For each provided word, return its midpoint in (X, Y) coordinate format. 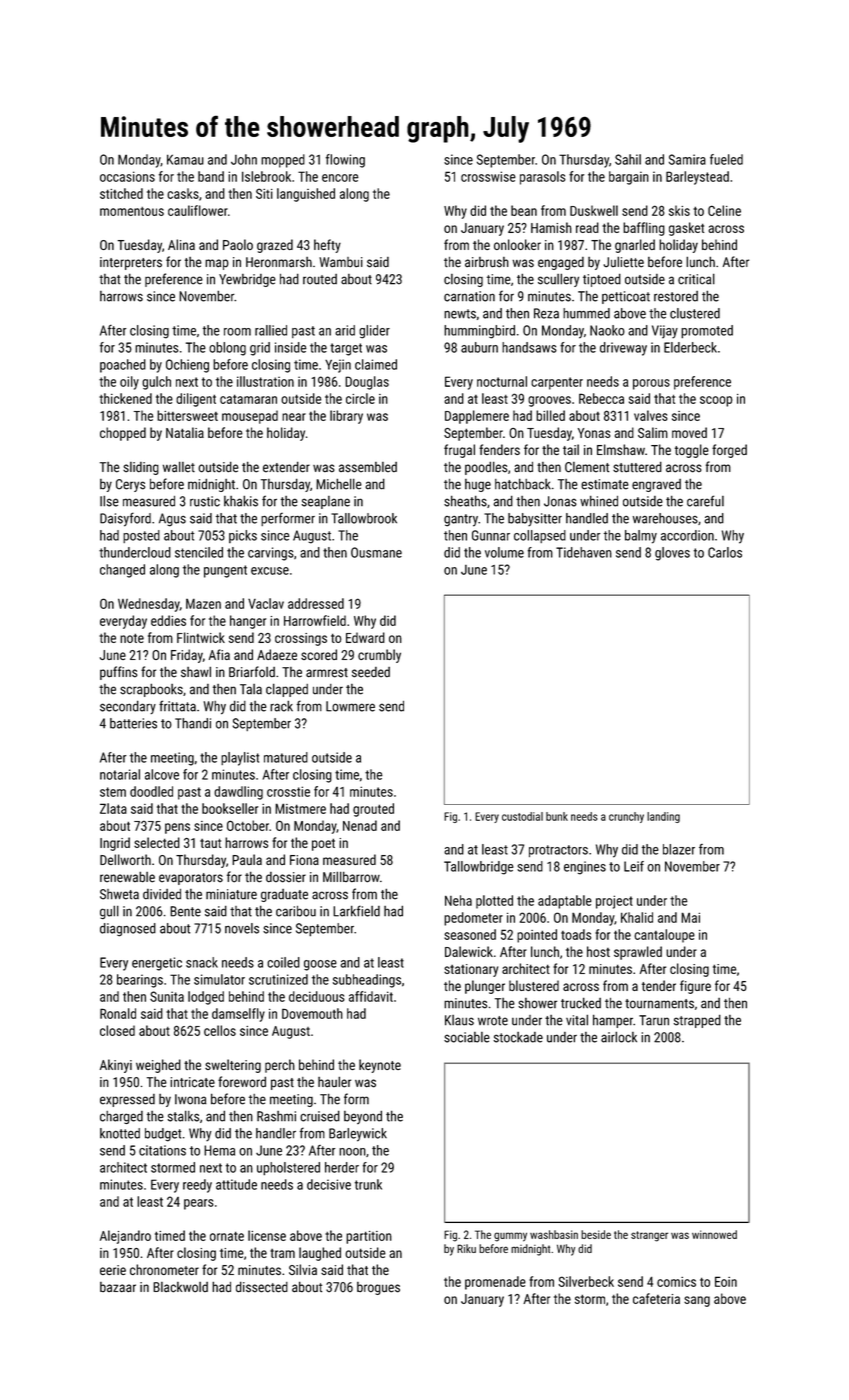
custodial (522, 816)
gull (109, 912)
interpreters (131, 263)
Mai (690, 917)
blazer (679, 849)
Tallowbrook (364, 518)
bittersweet (187, 415)
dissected (262, 1287)
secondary (128, 707)
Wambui (341, 262)
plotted (494, 902)
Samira (687, 159)
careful (705, 501)
